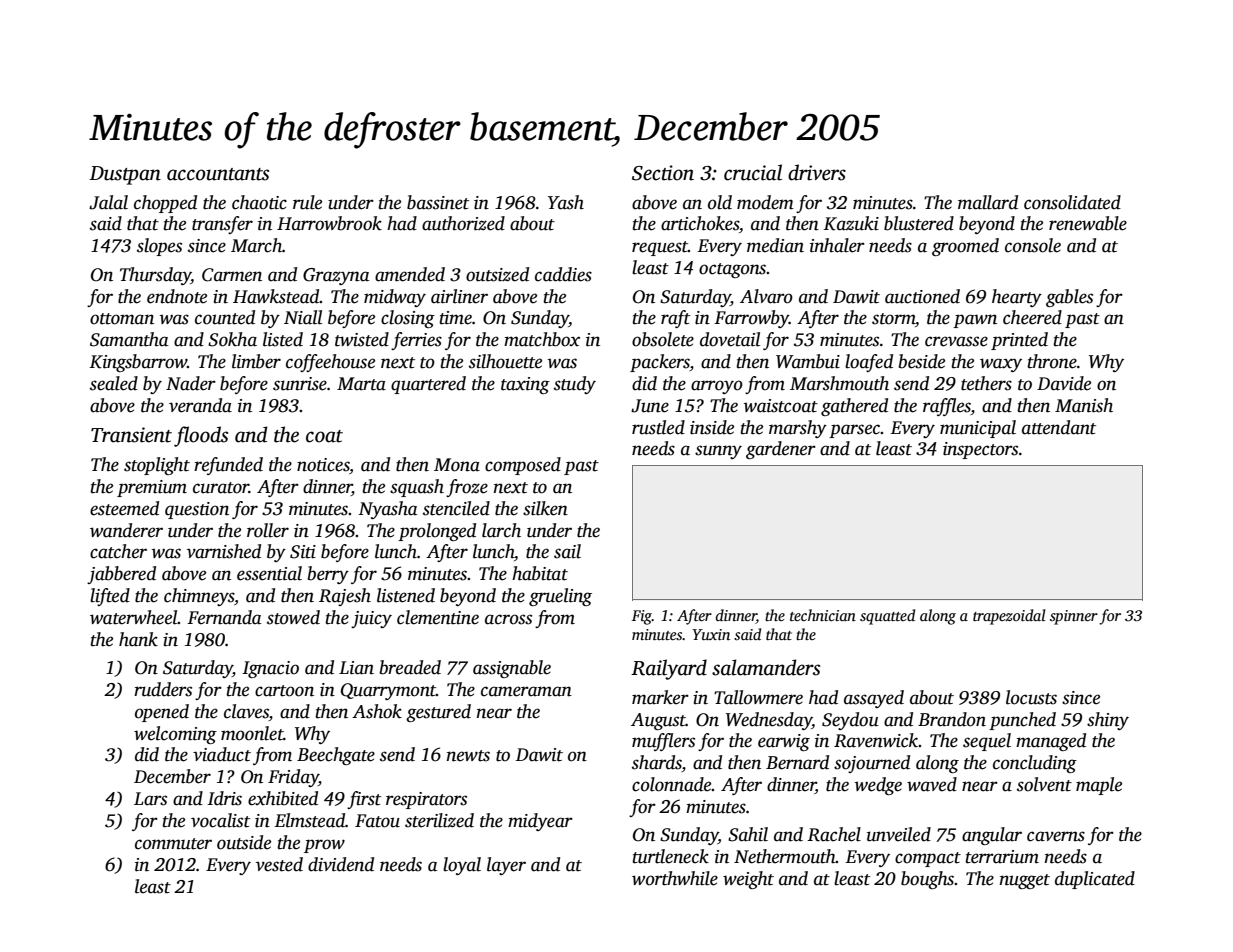  Describe the element at coordinates (988, 202) in the screenshot. I see `mallard` at that location.
